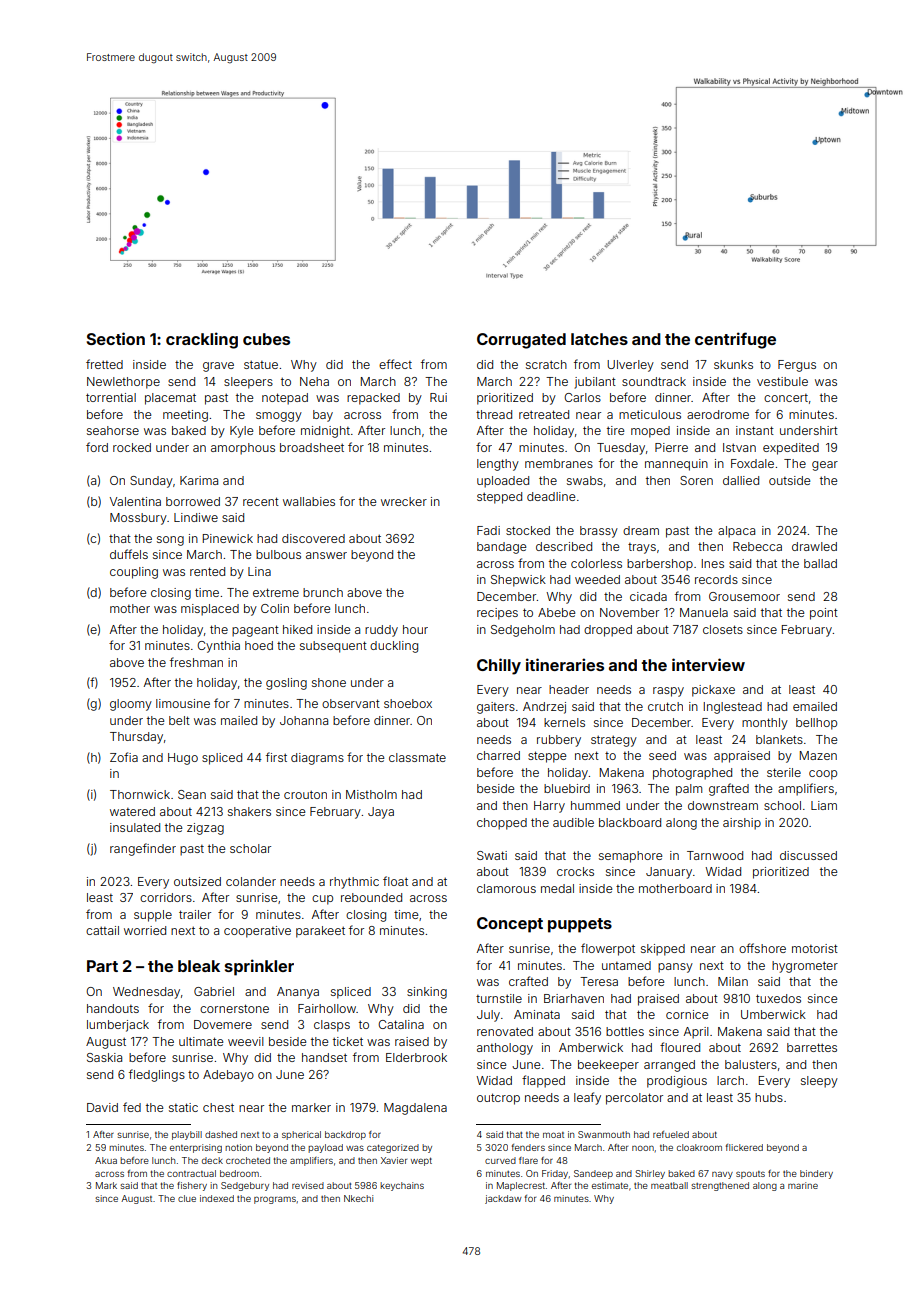 Image resolution: width=924 pixels, height=1308 pixels. Describe the element at coordinates (599, 339) in the page. I see `latches` at that location.
